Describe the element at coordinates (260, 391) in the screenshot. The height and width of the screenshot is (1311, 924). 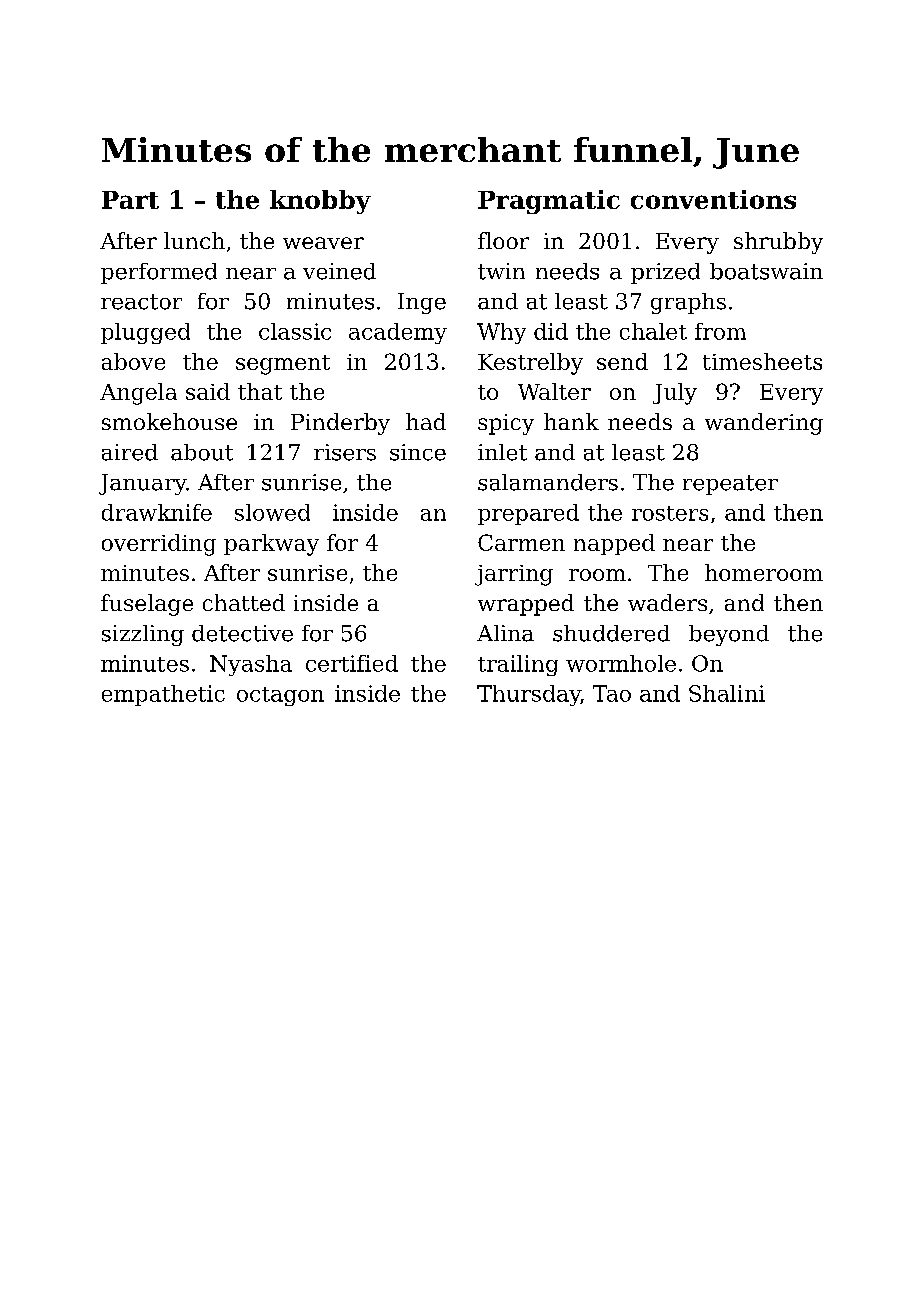
I see `that` at that location.
